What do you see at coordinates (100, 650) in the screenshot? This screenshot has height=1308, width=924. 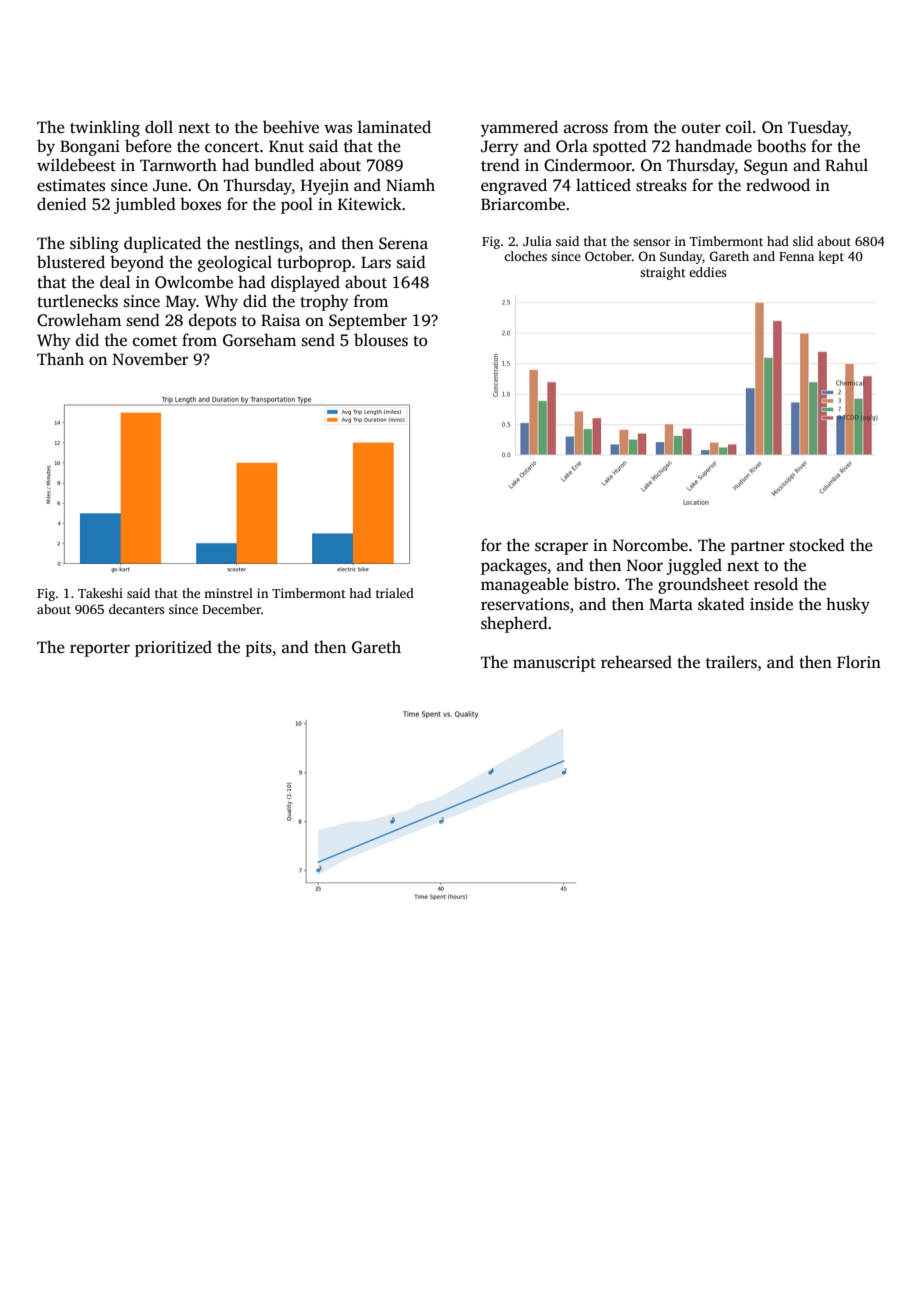 I see `reporter` at bounding box center [100, 650].
